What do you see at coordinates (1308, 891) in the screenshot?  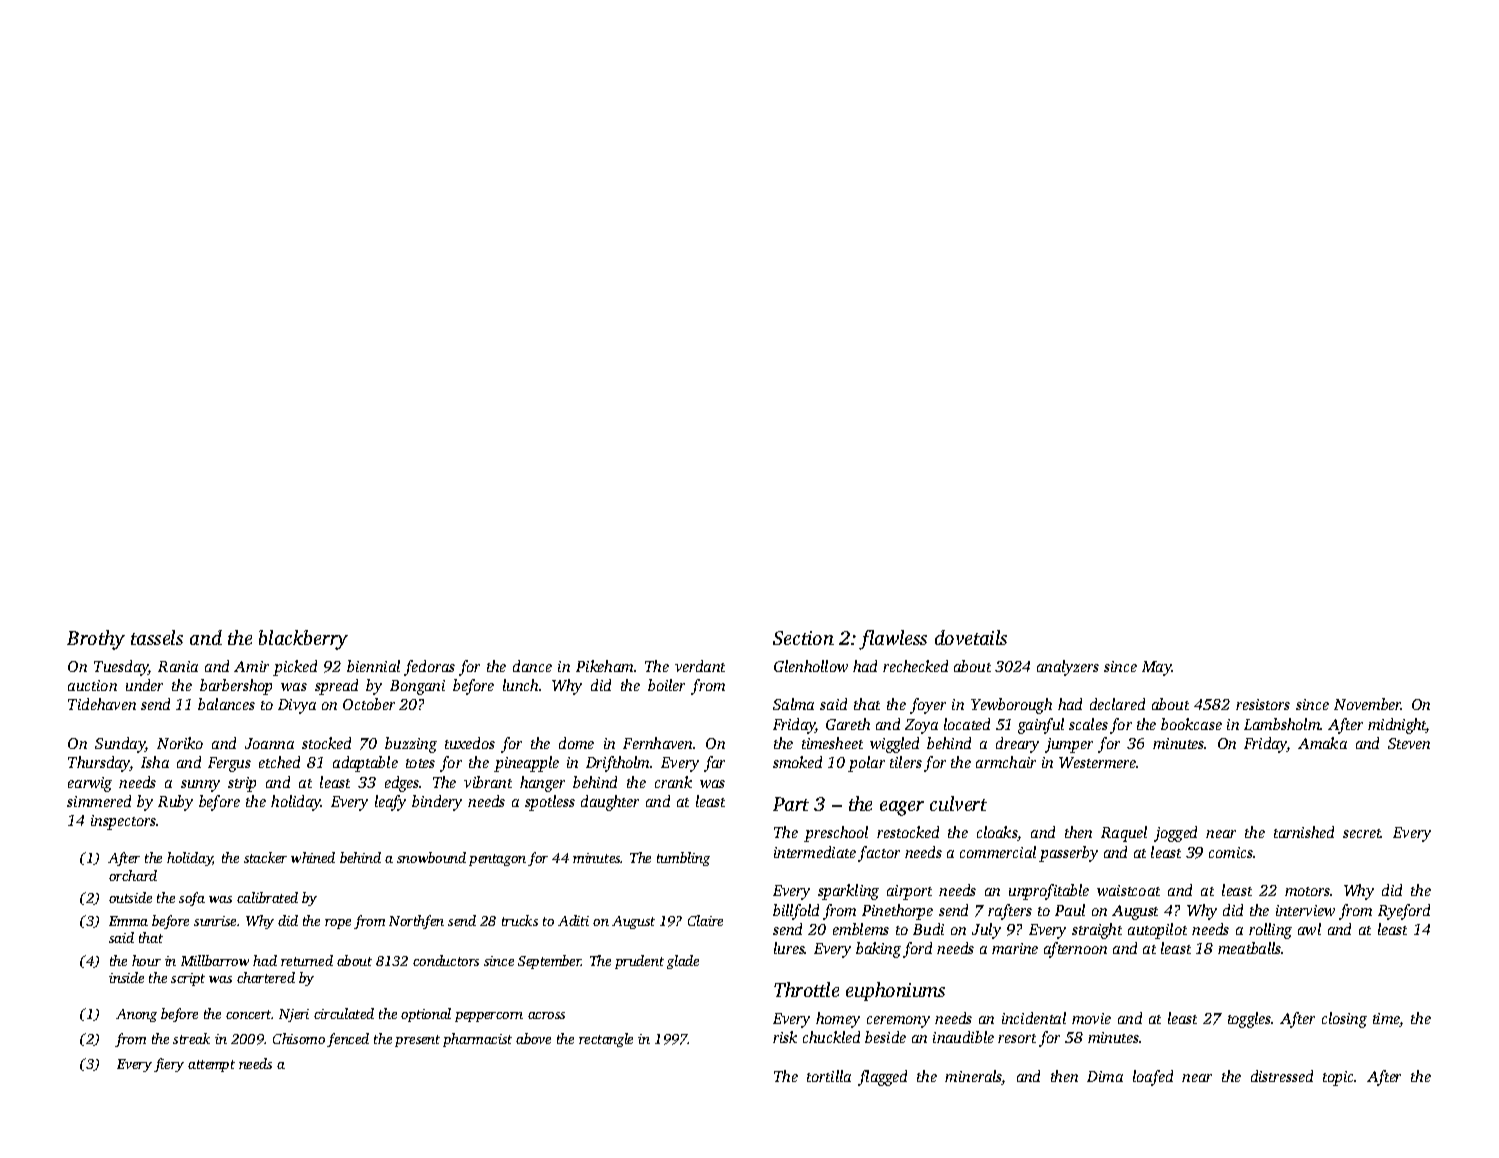 I see `motors` at bounding box center [1308, 891].
